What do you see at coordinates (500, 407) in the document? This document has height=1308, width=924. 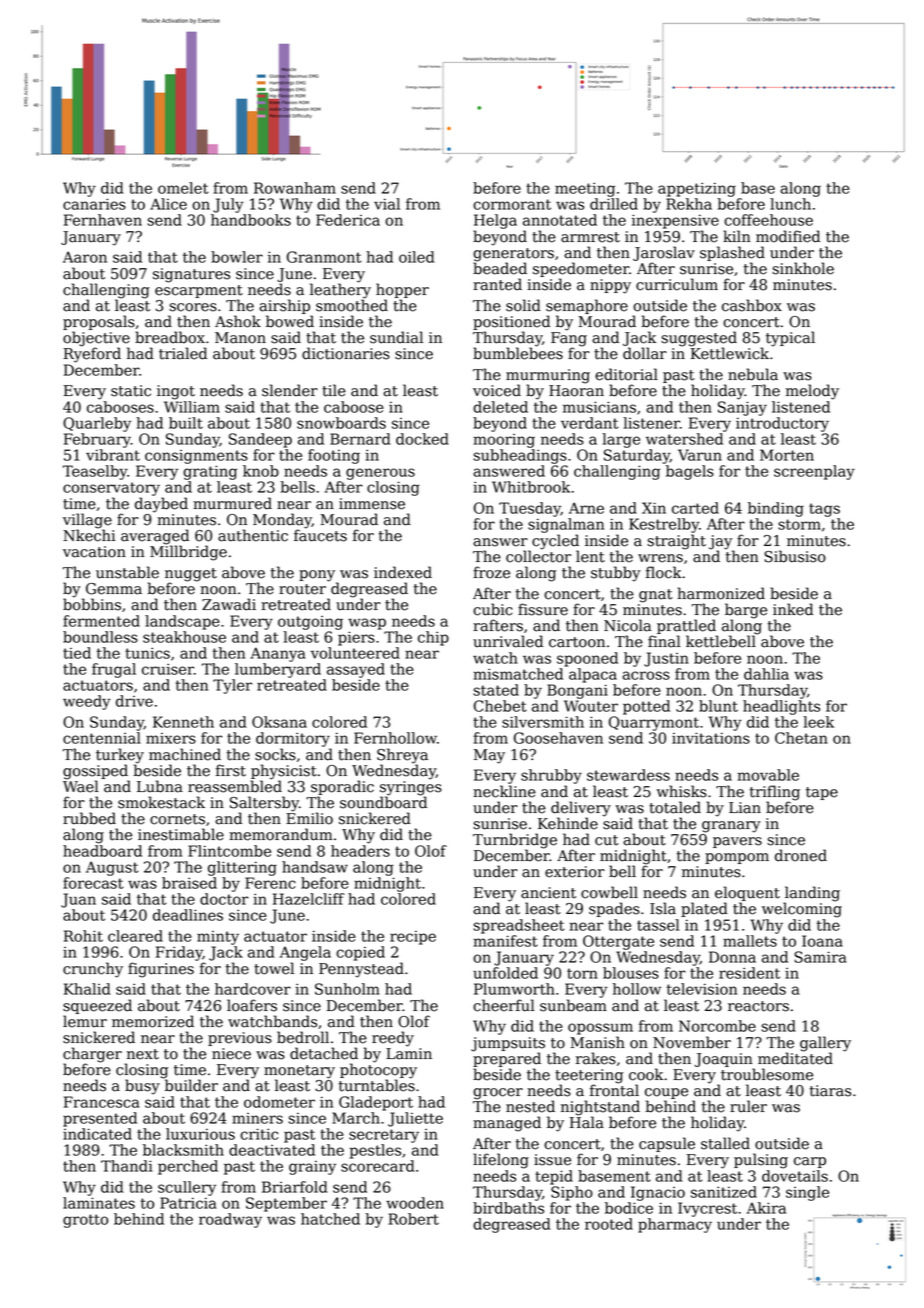 I see `deleted` at bounding box center [500, 407].
